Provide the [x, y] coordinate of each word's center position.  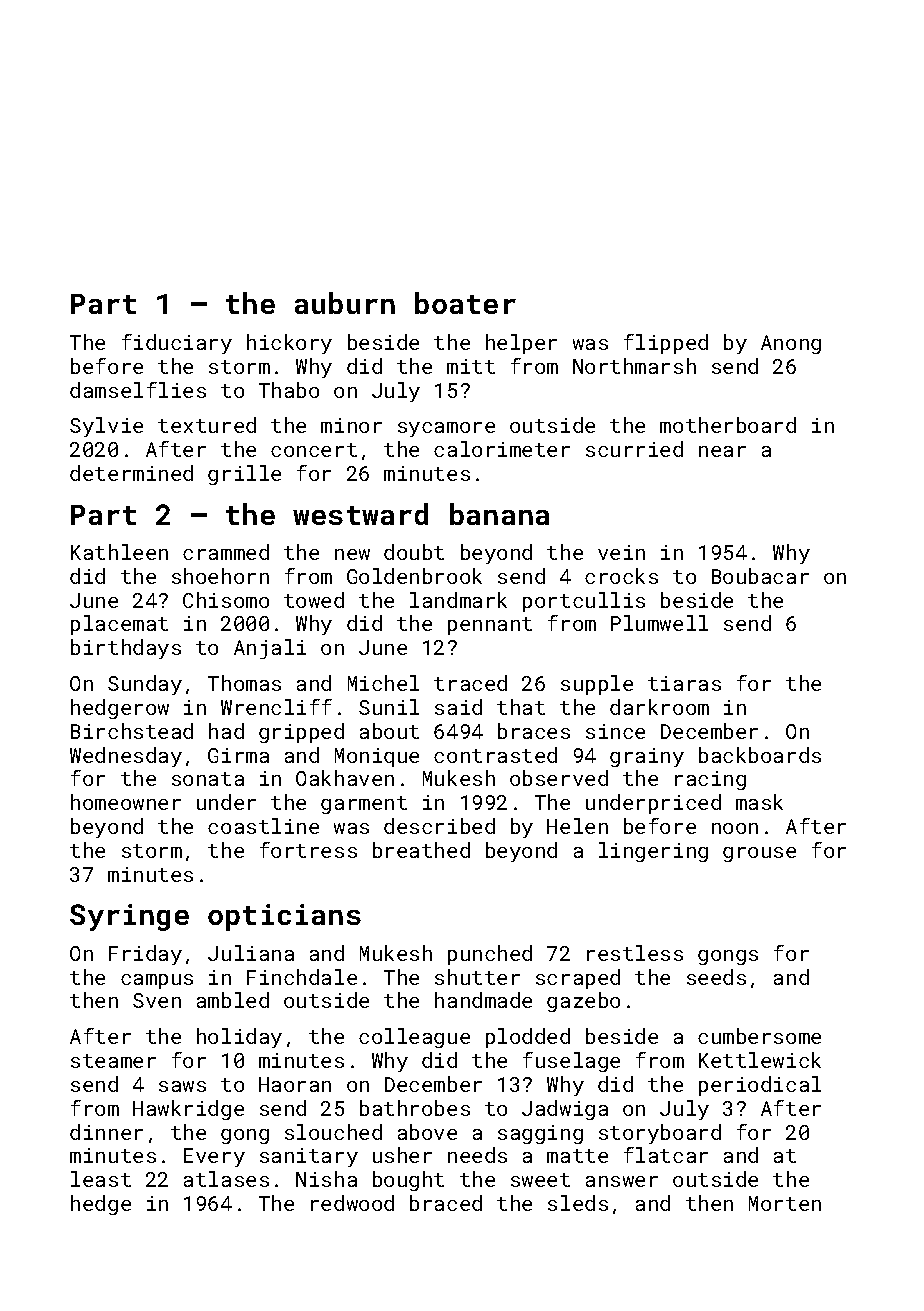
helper [521, 344]
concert [314, 450]
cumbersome [759, 1036]
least [101, 1179]
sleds [578, 1203]
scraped [578, 979]
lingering [653, 852]
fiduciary [177, 344]
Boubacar [760, 576]
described [439, 826]
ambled [233, 1000]
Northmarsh [634, 366]
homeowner [126, 802]
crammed [226, 552]
